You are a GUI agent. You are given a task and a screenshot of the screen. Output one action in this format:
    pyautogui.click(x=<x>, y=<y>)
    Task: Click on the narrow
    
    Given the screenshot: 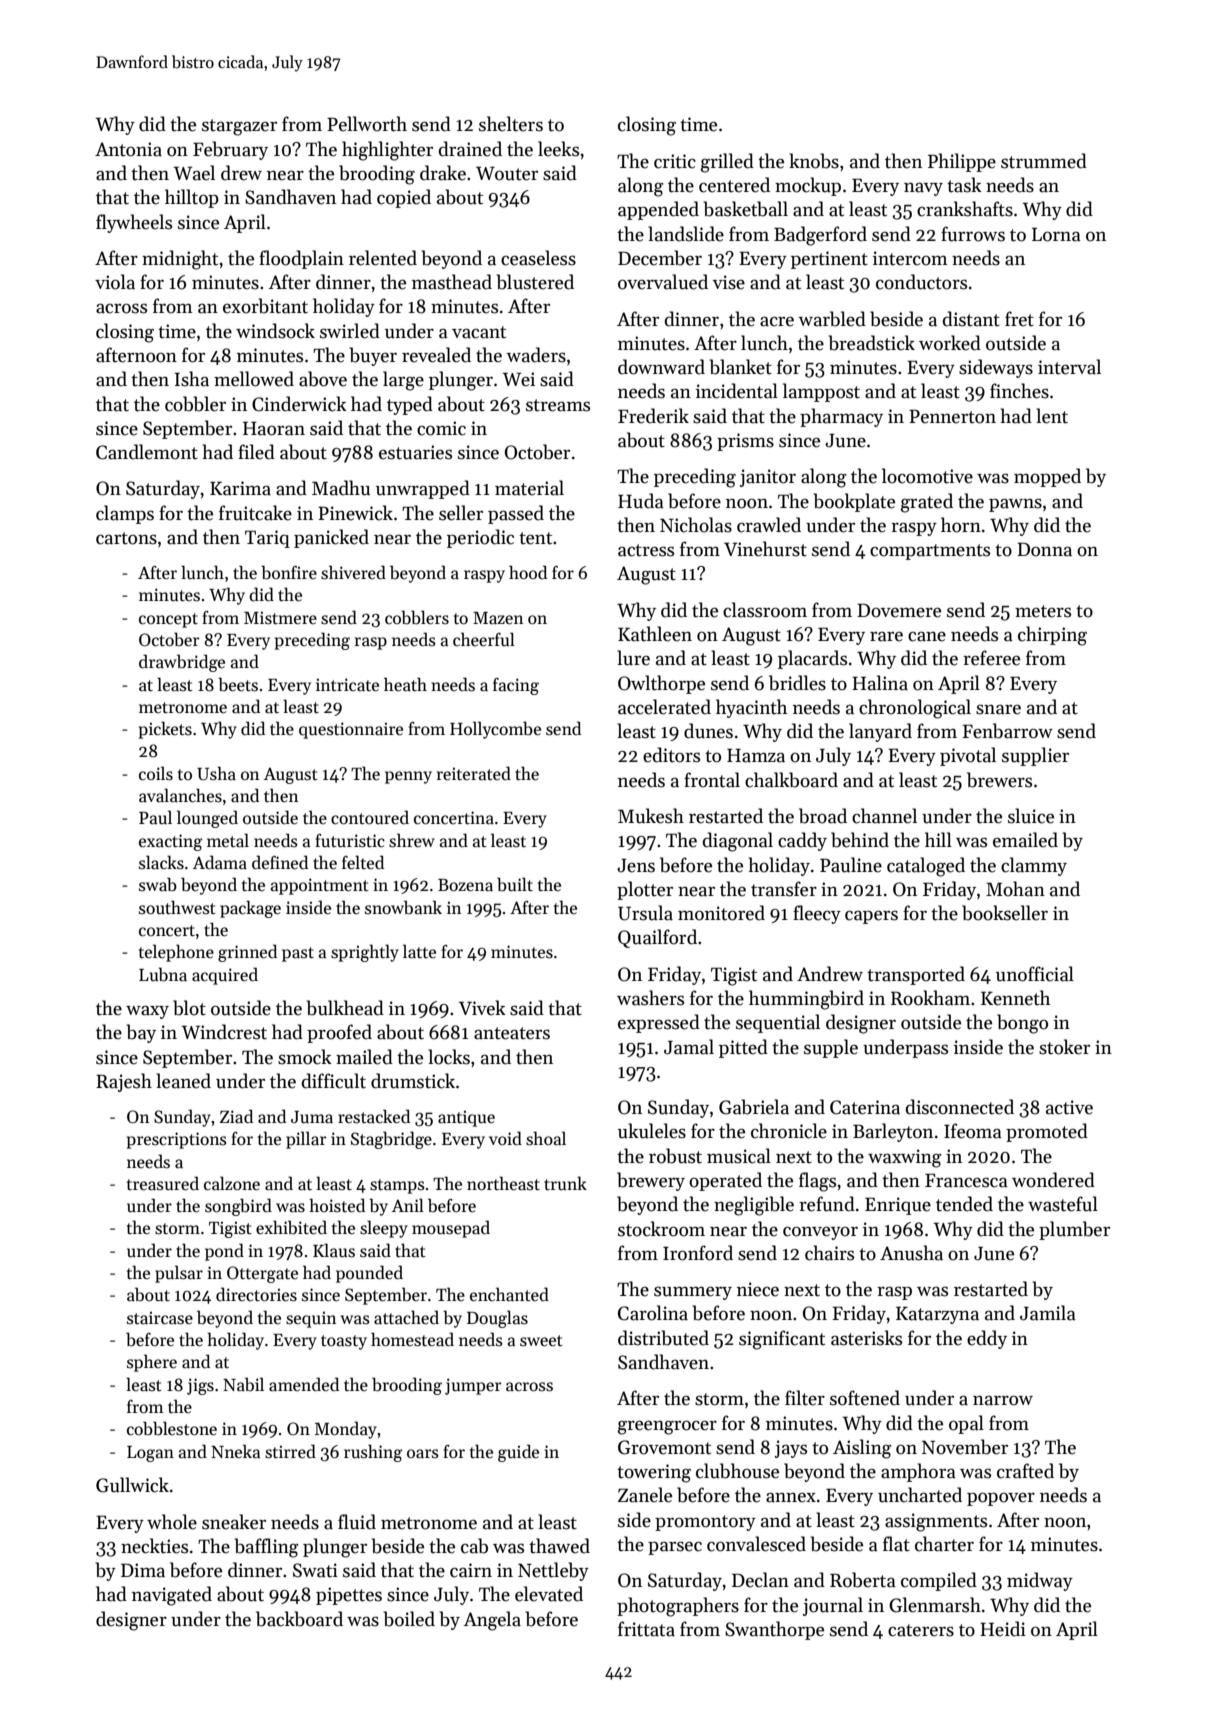 What is the action you would take?
    pyautogui.click(x=1003, y=1400)
